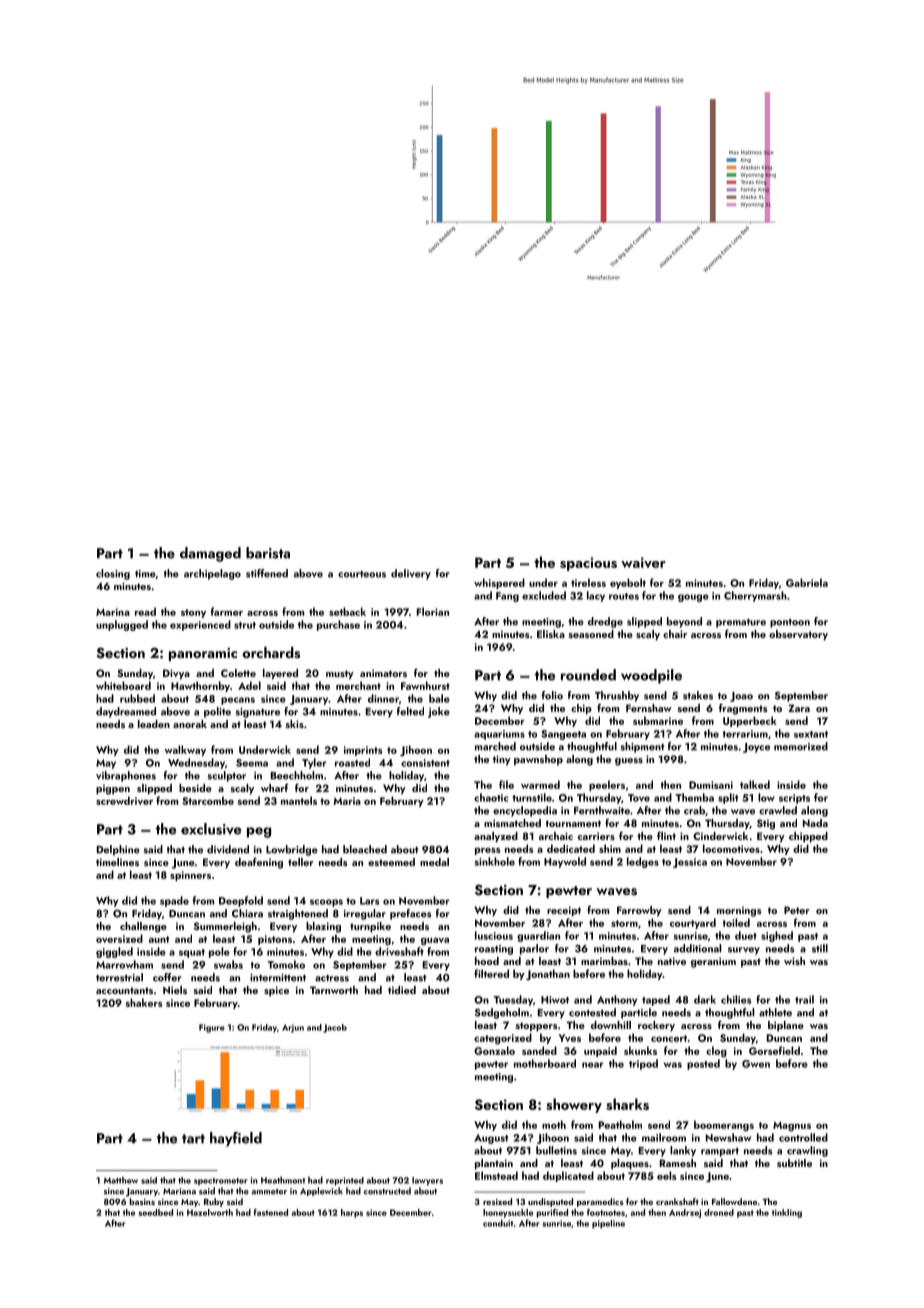  Describe the element at coordinates (268, 553) in the screenshot. I see `barista` at that location.
